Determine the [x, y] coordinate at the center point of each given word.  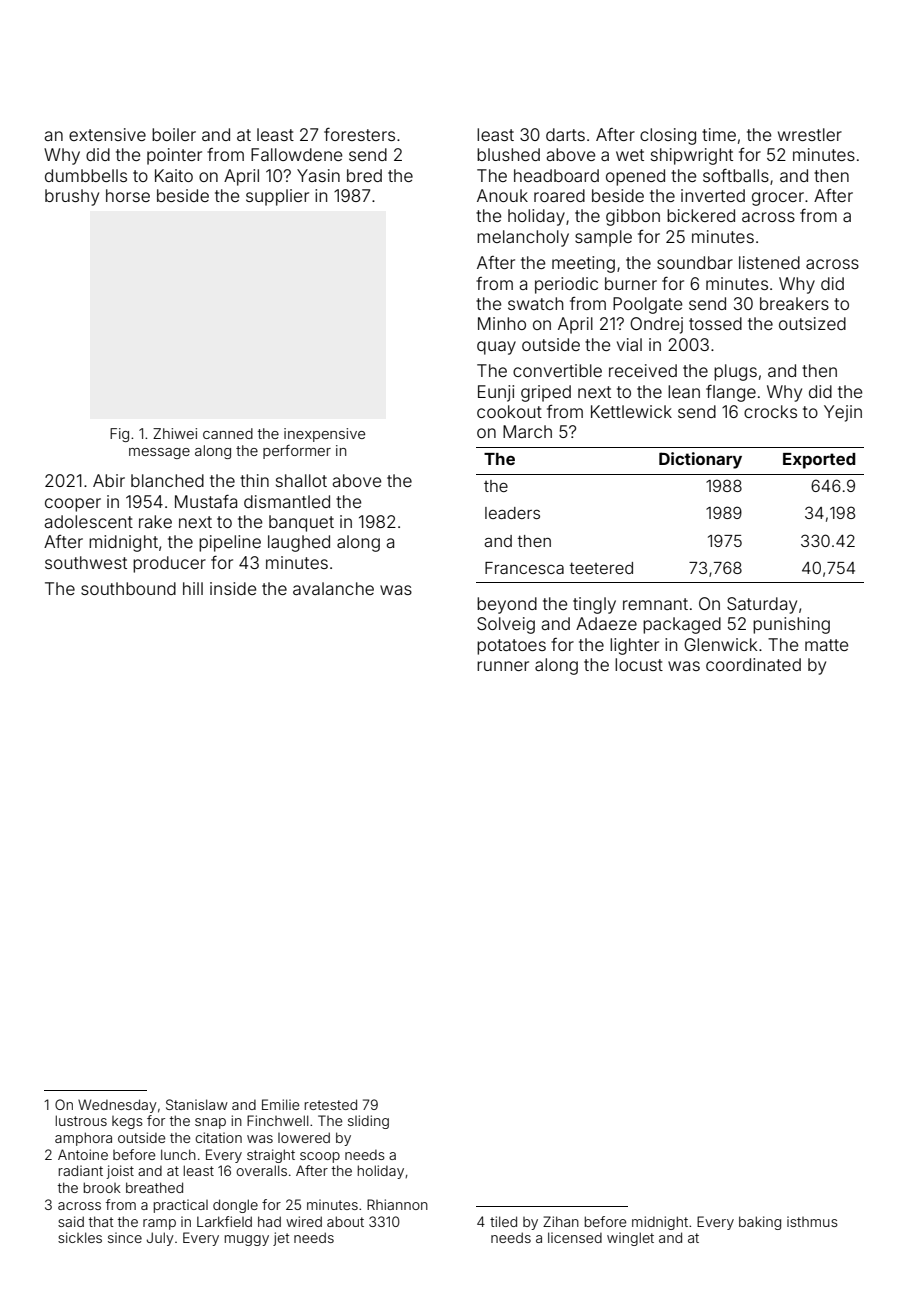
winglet [630, 1239]
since [125, 1237]
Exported [819, 461]
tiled [503, 1221]
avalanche [333, 588]
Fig [119, 435]
